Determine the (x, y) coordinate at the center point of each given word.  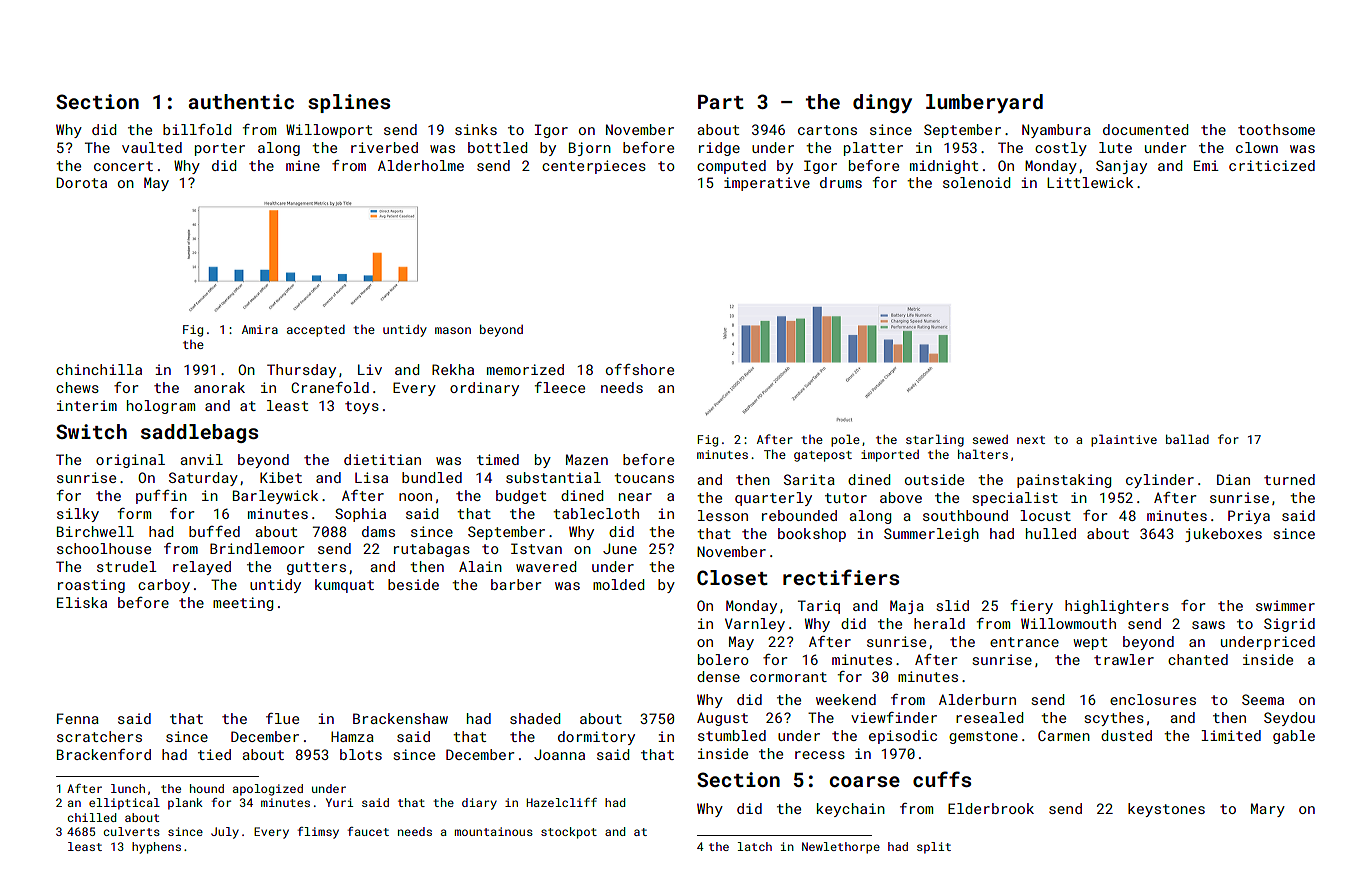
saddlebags (199, 433)
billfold (197, 129)
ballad (1187, 439)
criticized (1272, 165)
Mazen (587, 459)
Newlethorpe (841, 848)
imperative (767, 184)
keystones (1166, 810)
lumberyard (984, 104)
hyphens (156, 848)
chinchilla (99, 369)
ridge (719, 149)
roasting (91, 586)
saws (1208, 625)
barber (516, 584)
